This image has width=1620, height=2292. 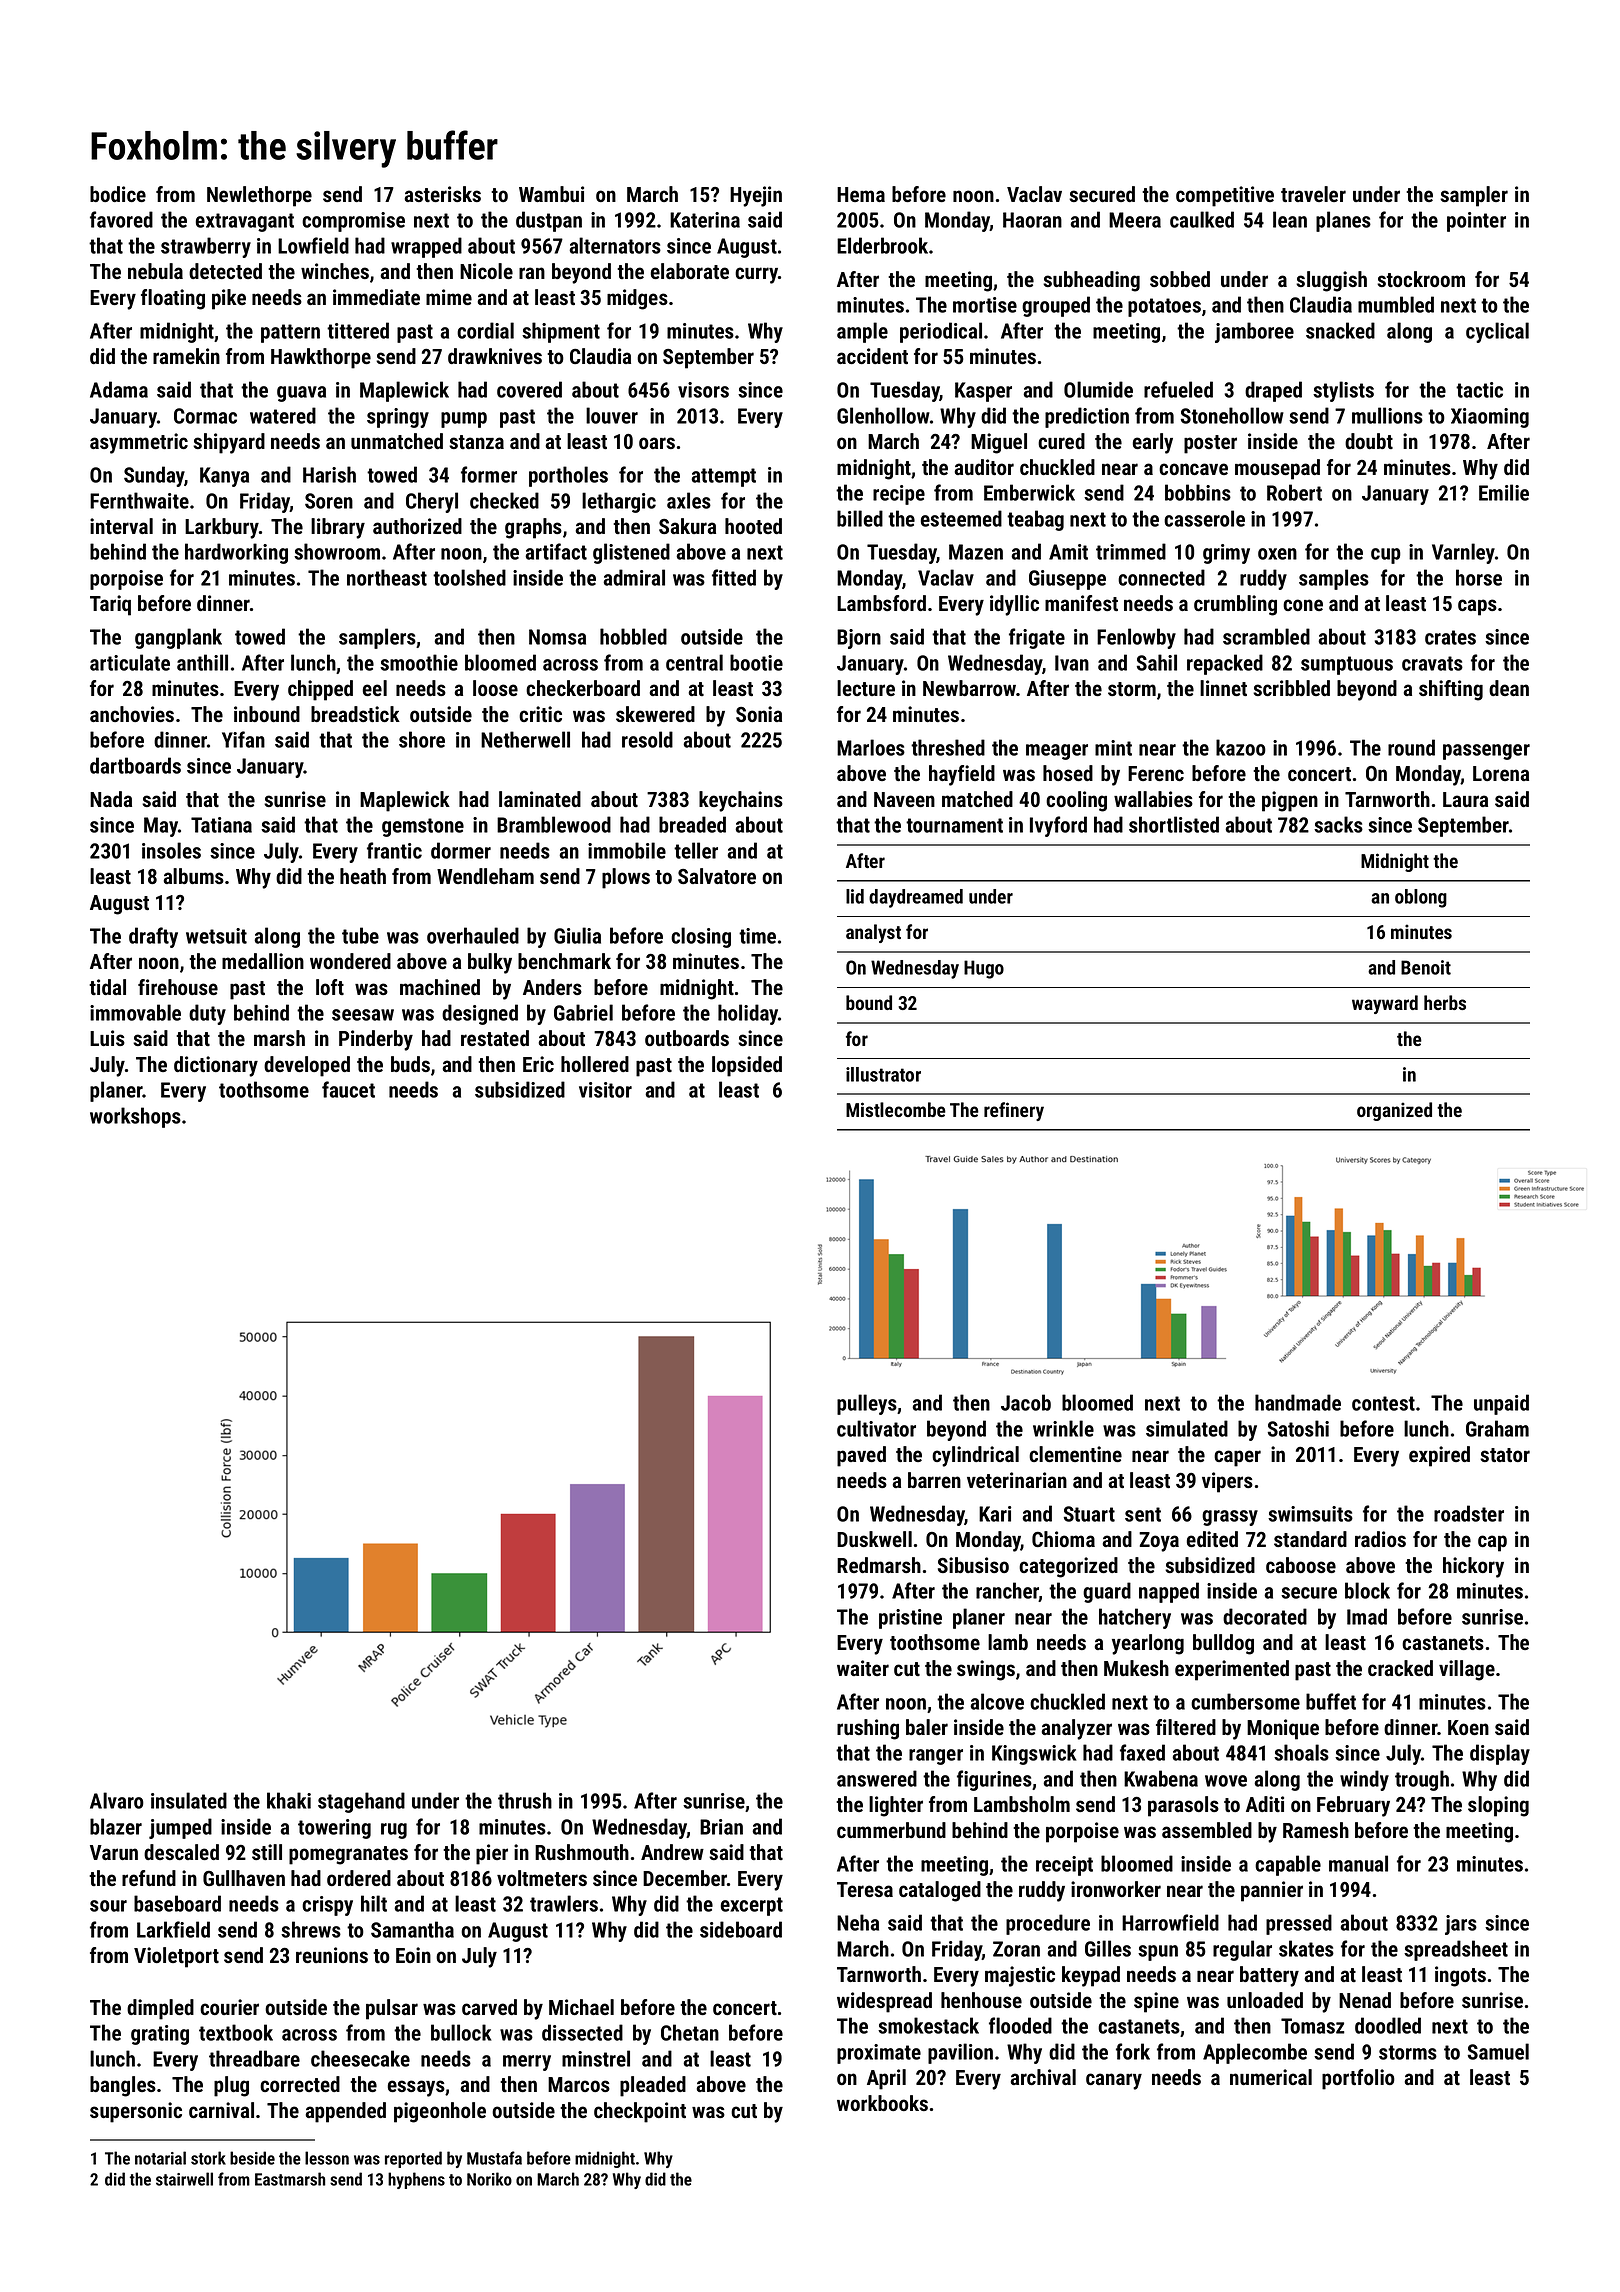 What do you see at coordinates (495, 688) in the image?
I see `loose` at bounding box center [495, 688].
